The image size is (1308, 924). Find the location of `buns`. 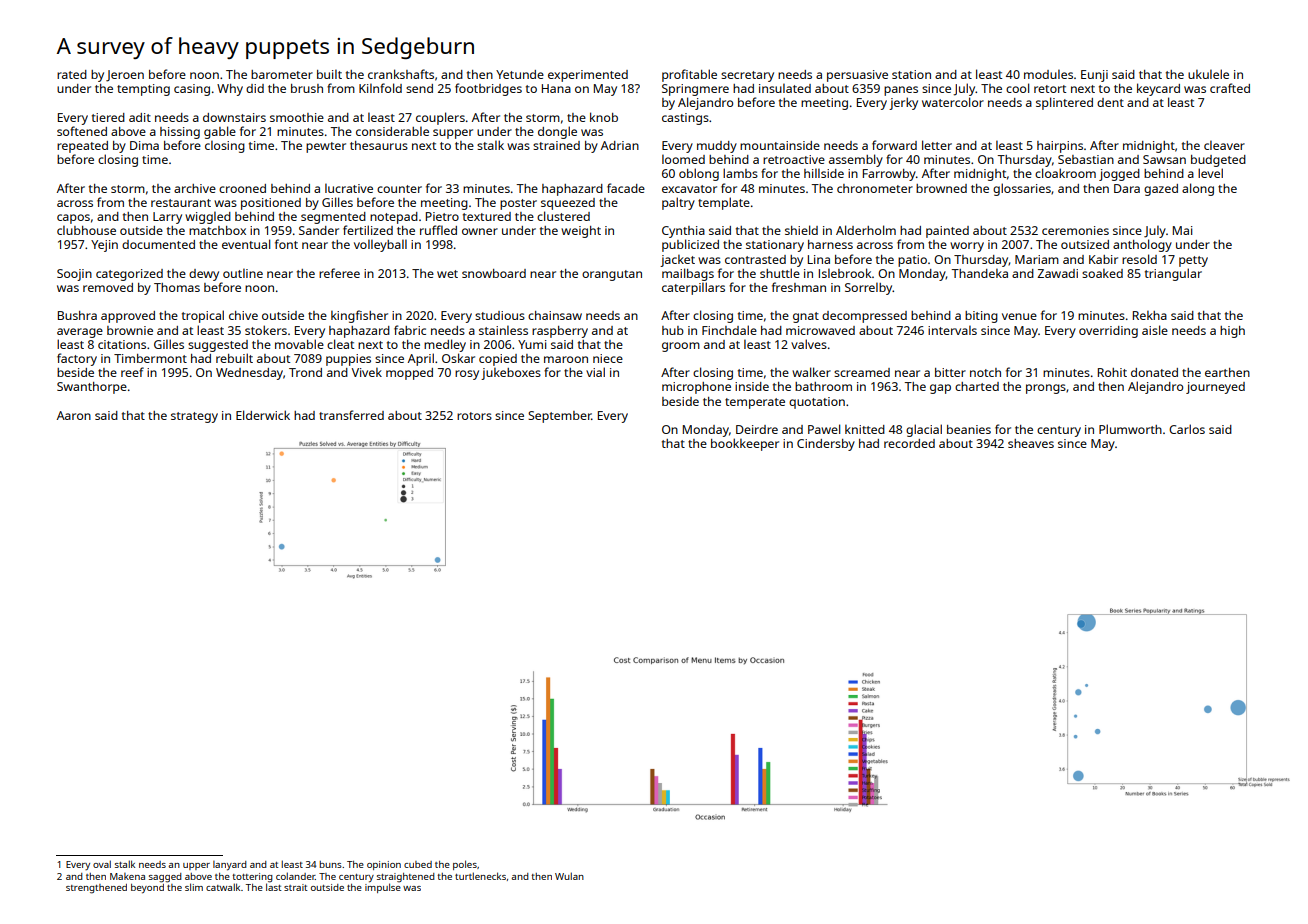

buns is located at coordinates (330, 864).
